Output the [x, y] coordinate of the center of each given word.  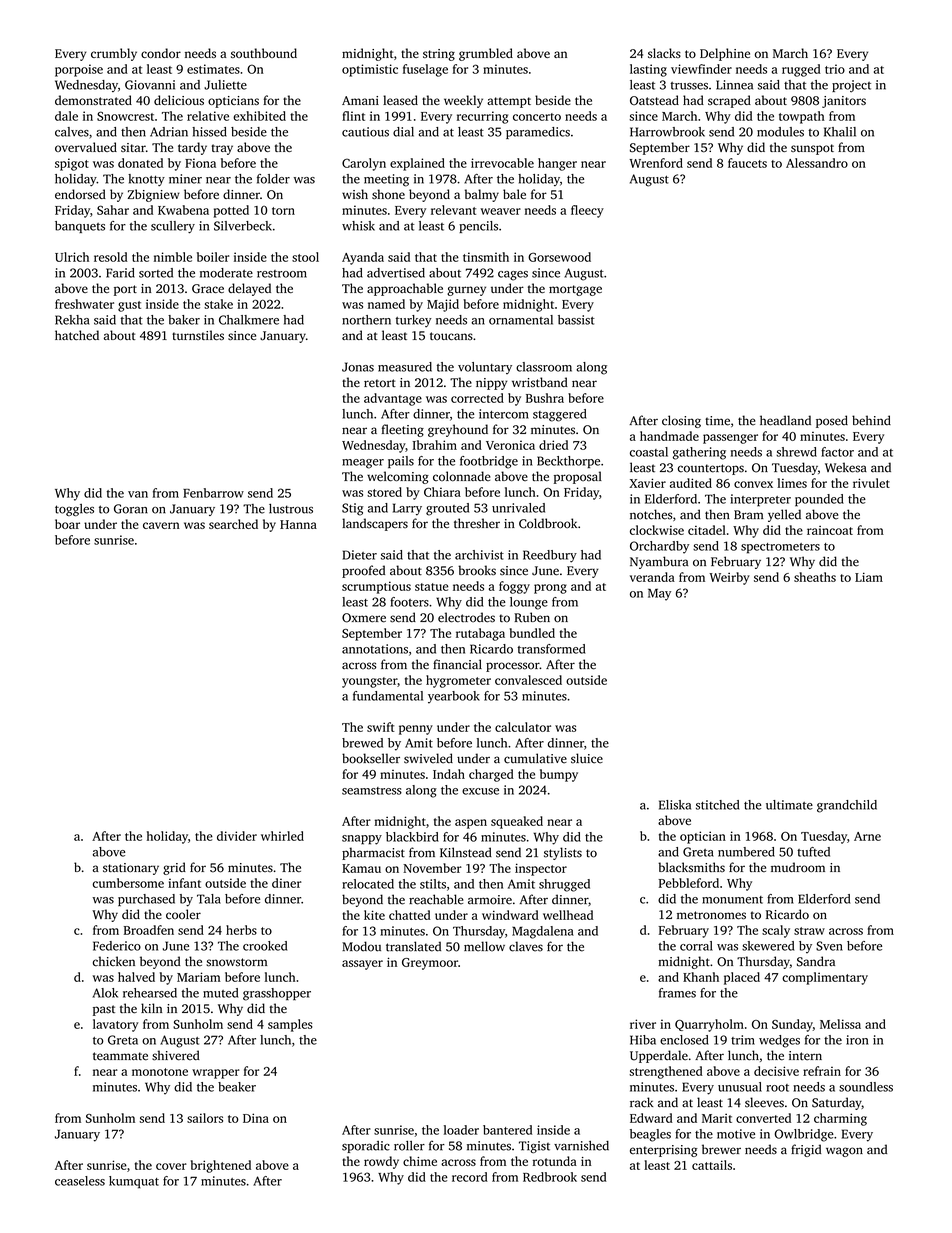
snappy [362, 840]
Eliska [675, 805]
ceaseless [80, 1181]
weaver [500, 211]
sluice [587, 758]
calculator [523, 727]
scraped [729, 101]
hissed [209, 132]
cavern [161, 525]
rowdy [381, 1162]
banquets [80, 227]
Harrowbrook [667, 132]
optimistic [370, 70]
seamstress [372, 791]
